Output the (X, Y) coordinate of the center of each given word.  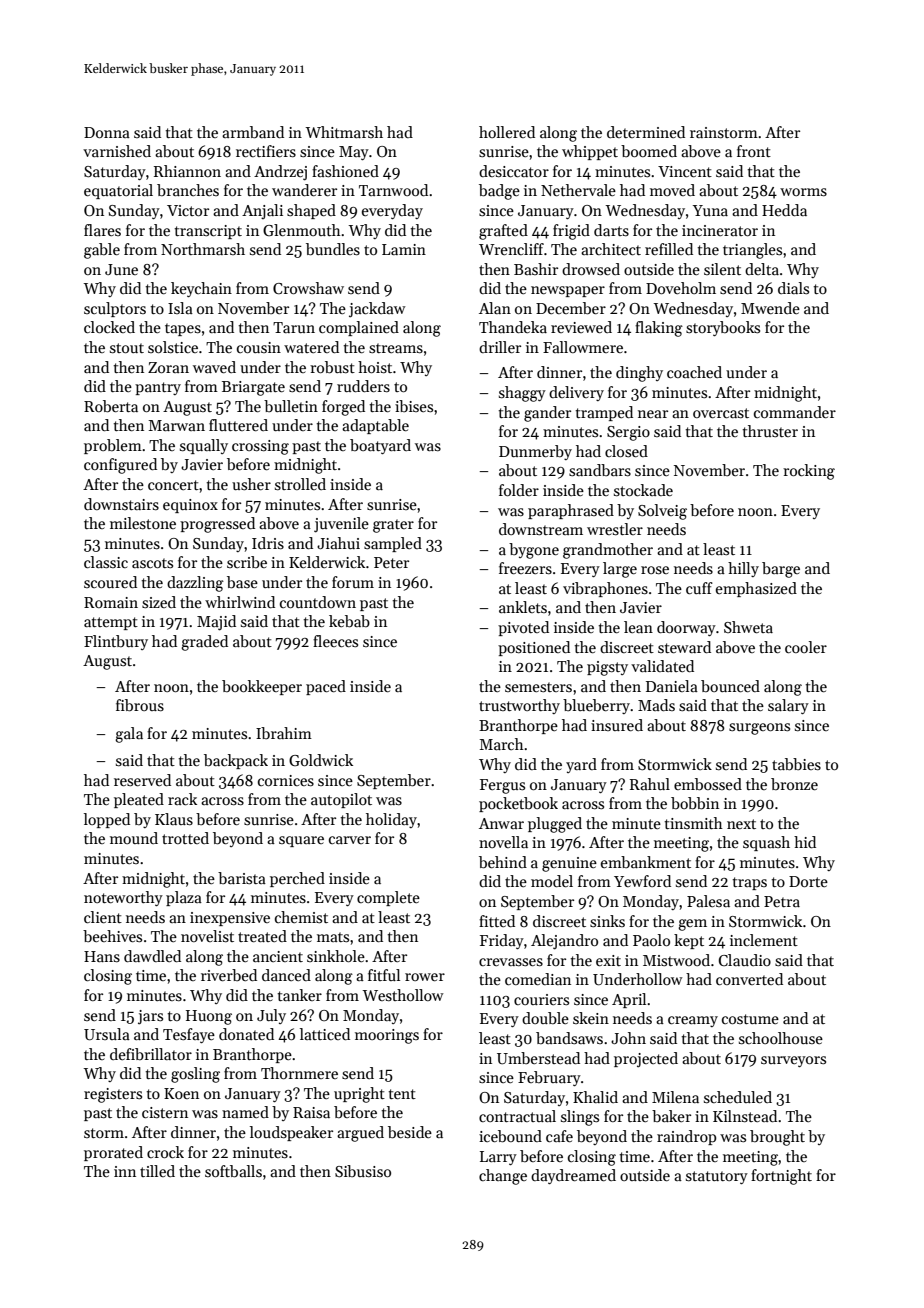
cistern (165, 1113)
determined (646, 132)
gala (129, 735)
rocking (809, 472)
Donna (107, 132)
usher (251, 484)
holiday (391, 820)
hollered (507, 132)
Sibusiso (363, 1171)
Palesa (708, 901)
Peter (391, 562)
